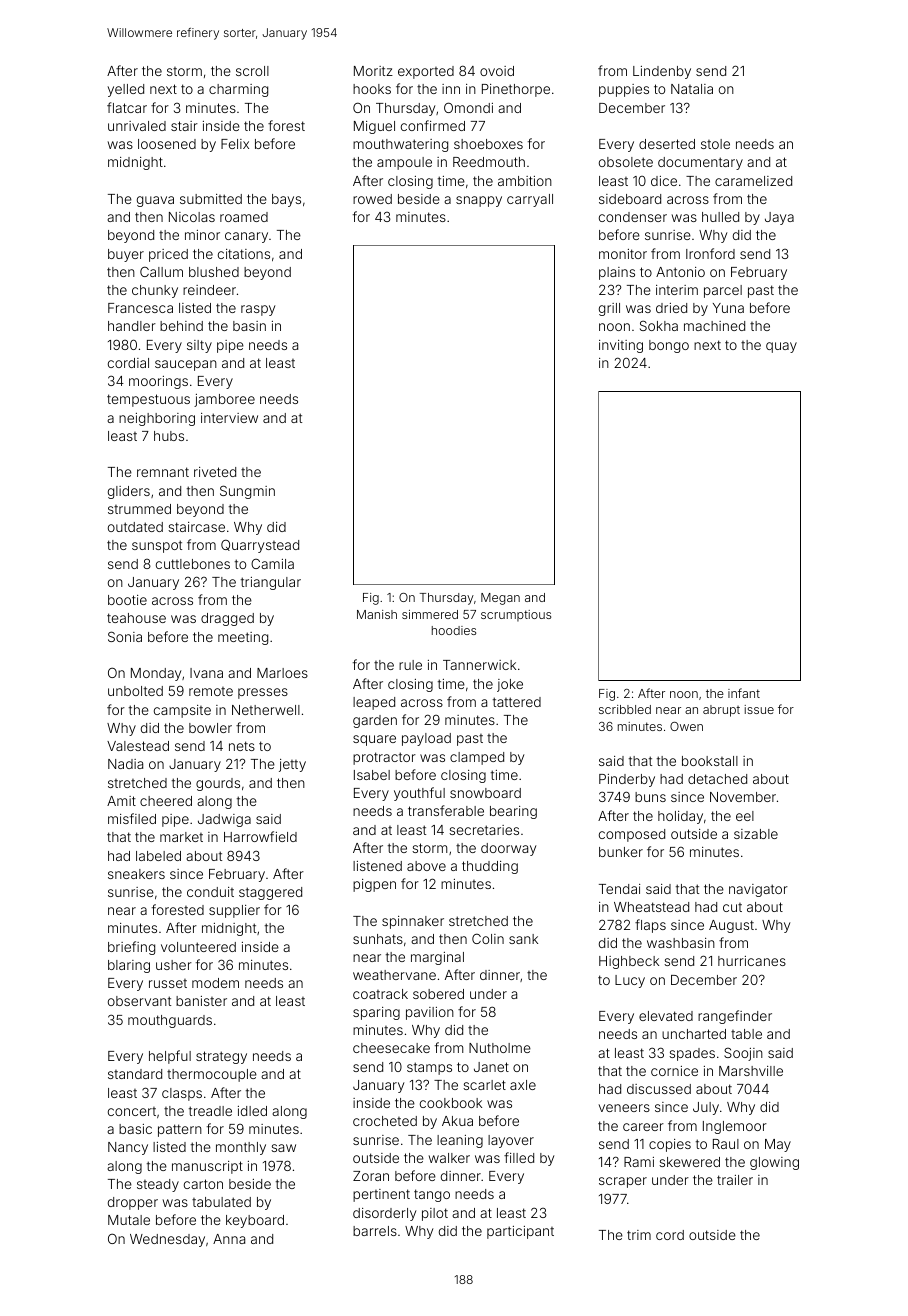 The width and height of the screenshot is (908, 1316). I want to click on russet, so click(168, 983).
